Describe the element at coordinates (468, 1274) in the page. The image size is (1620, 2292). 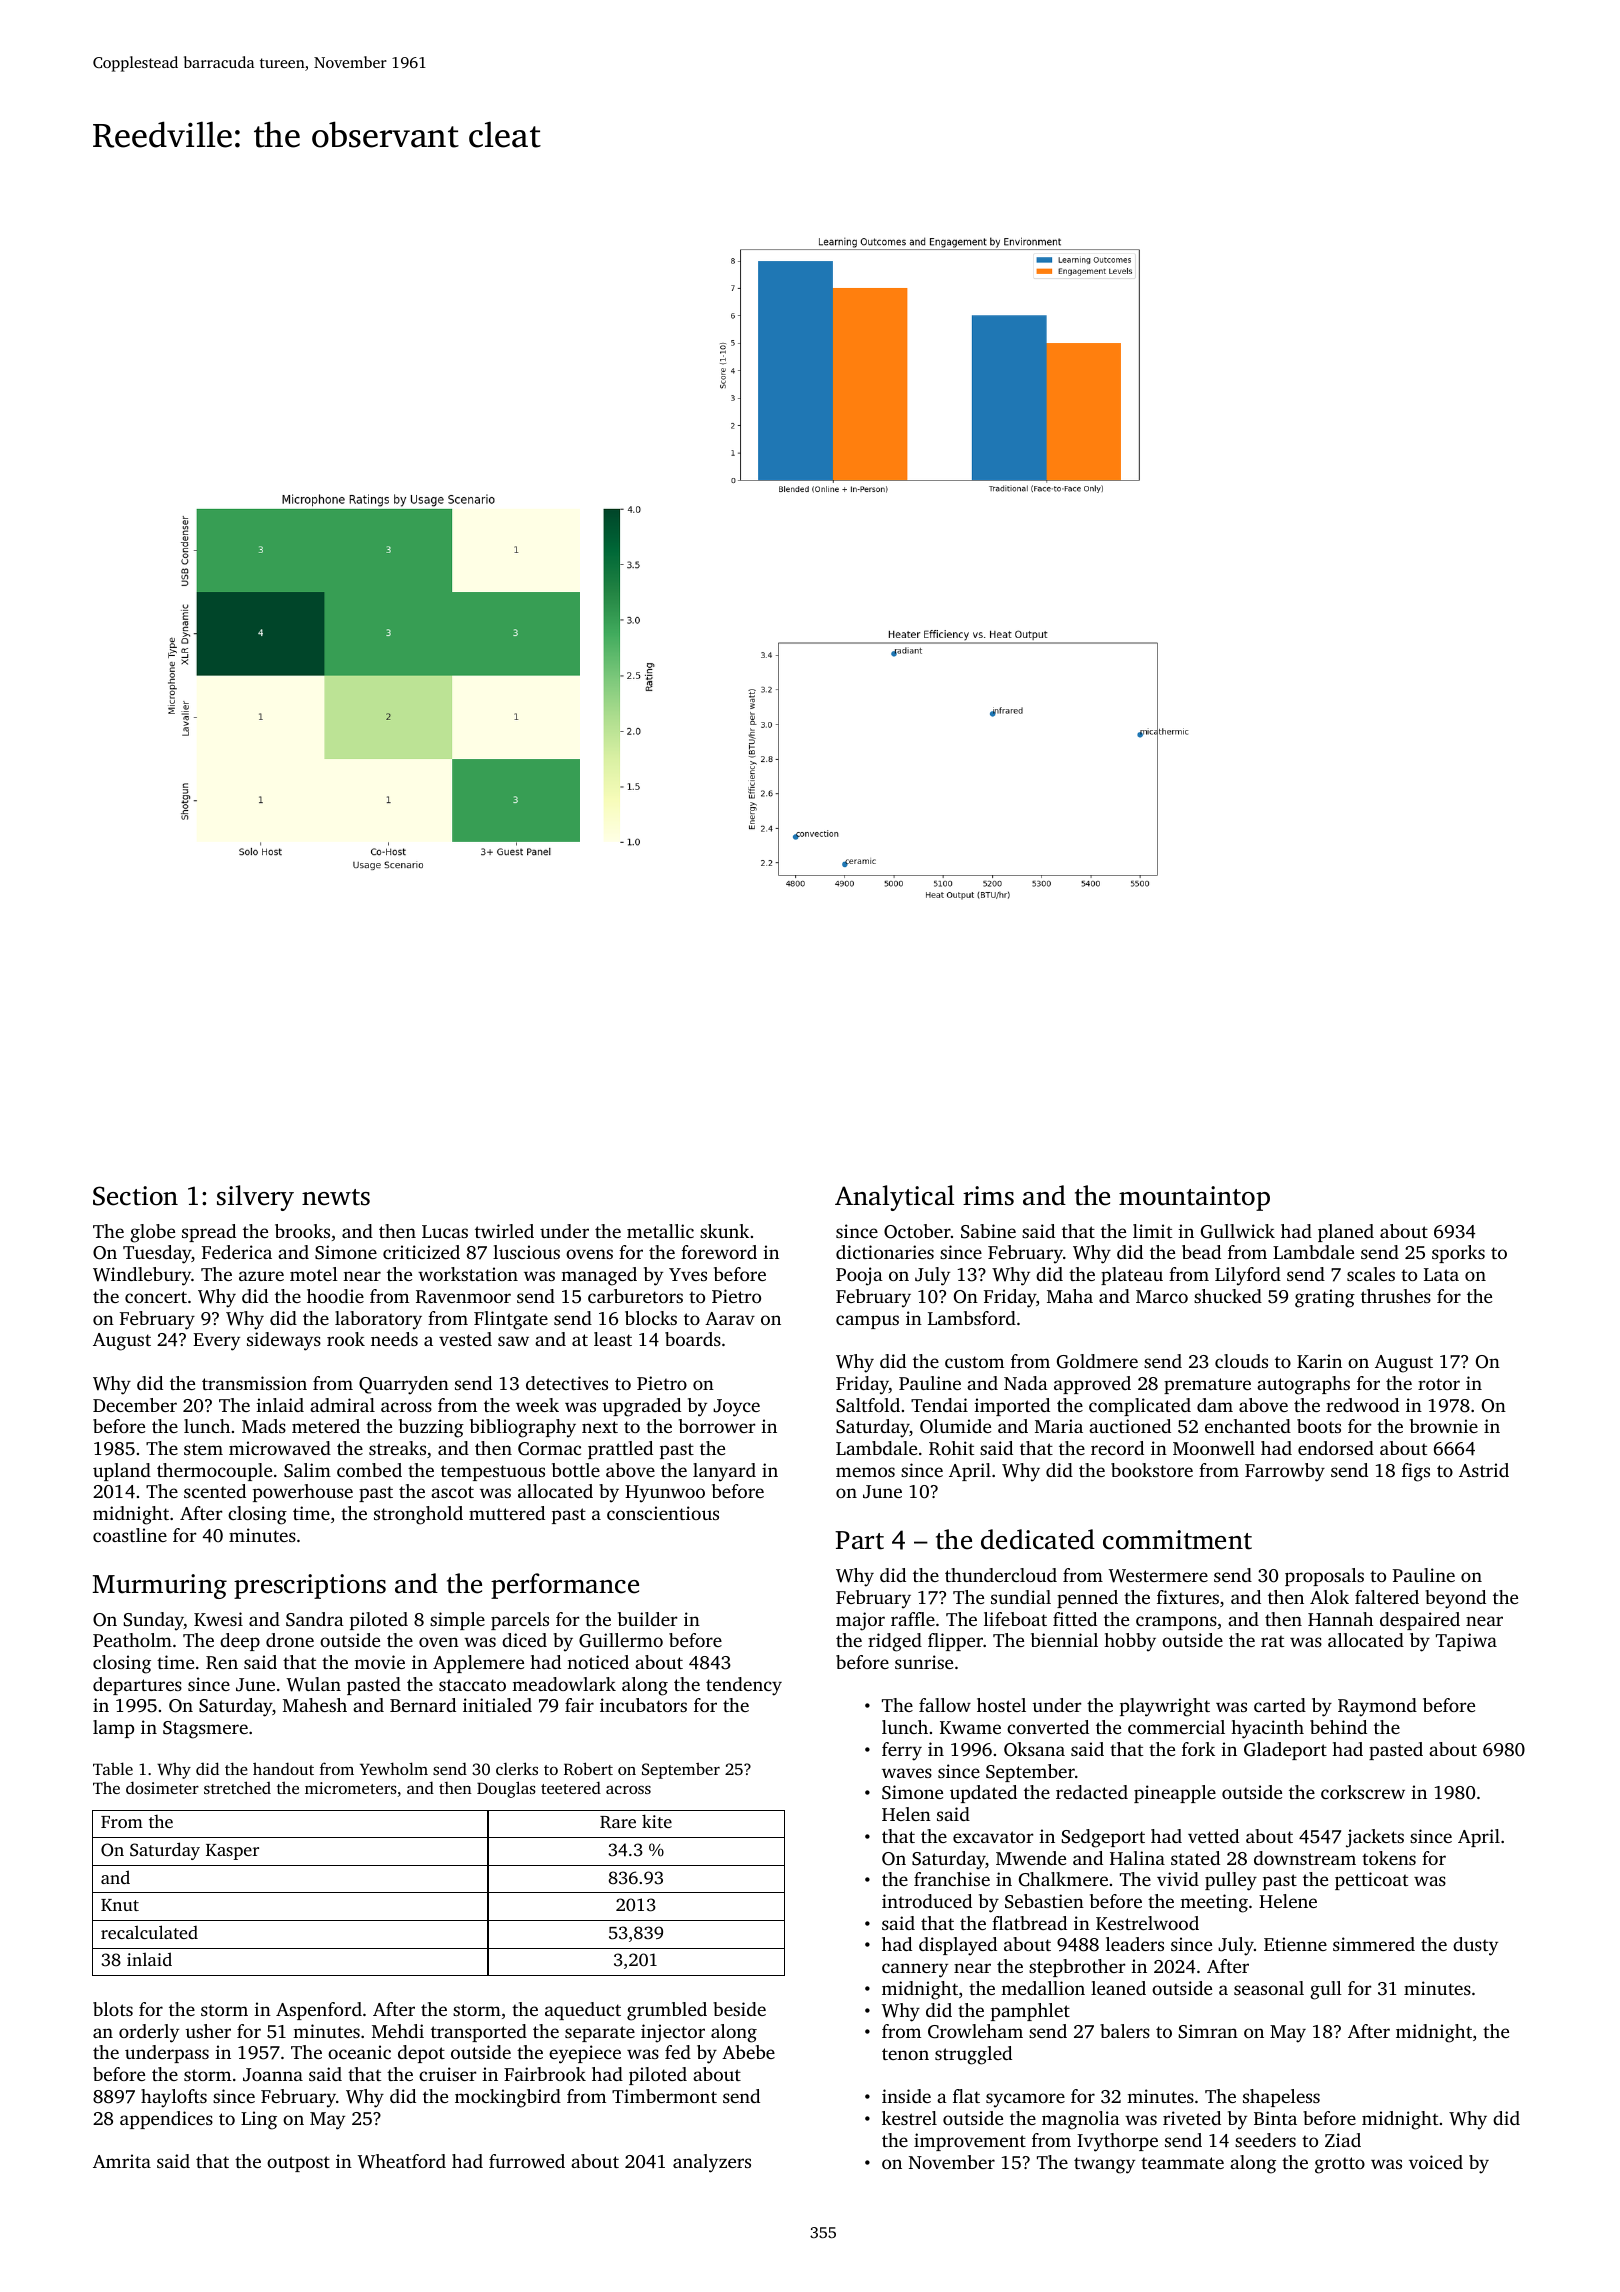
I see `workstation` at that location.
